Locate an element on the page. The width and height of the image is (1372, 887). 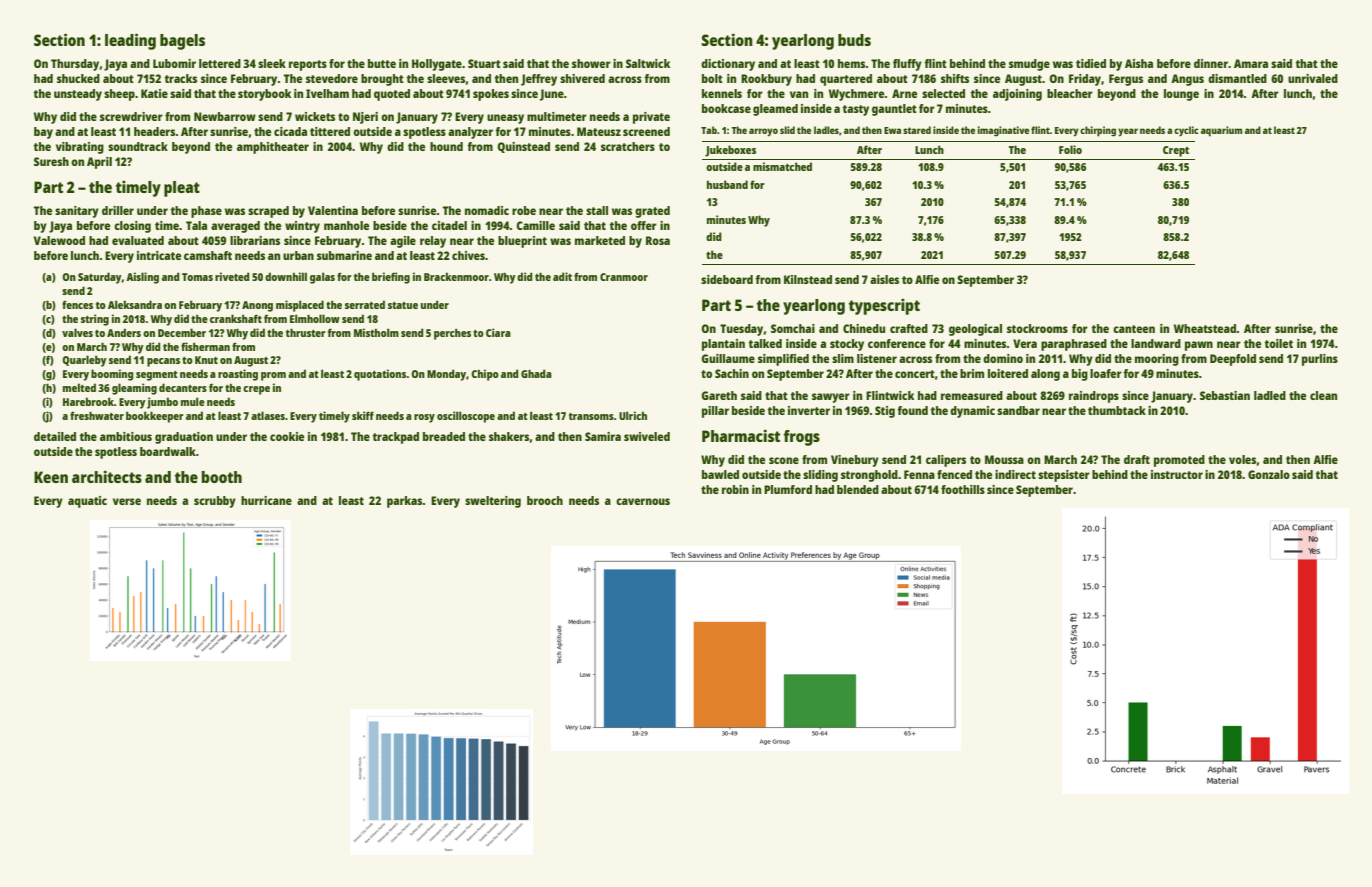
urban is located at coordinates (298, 255).
